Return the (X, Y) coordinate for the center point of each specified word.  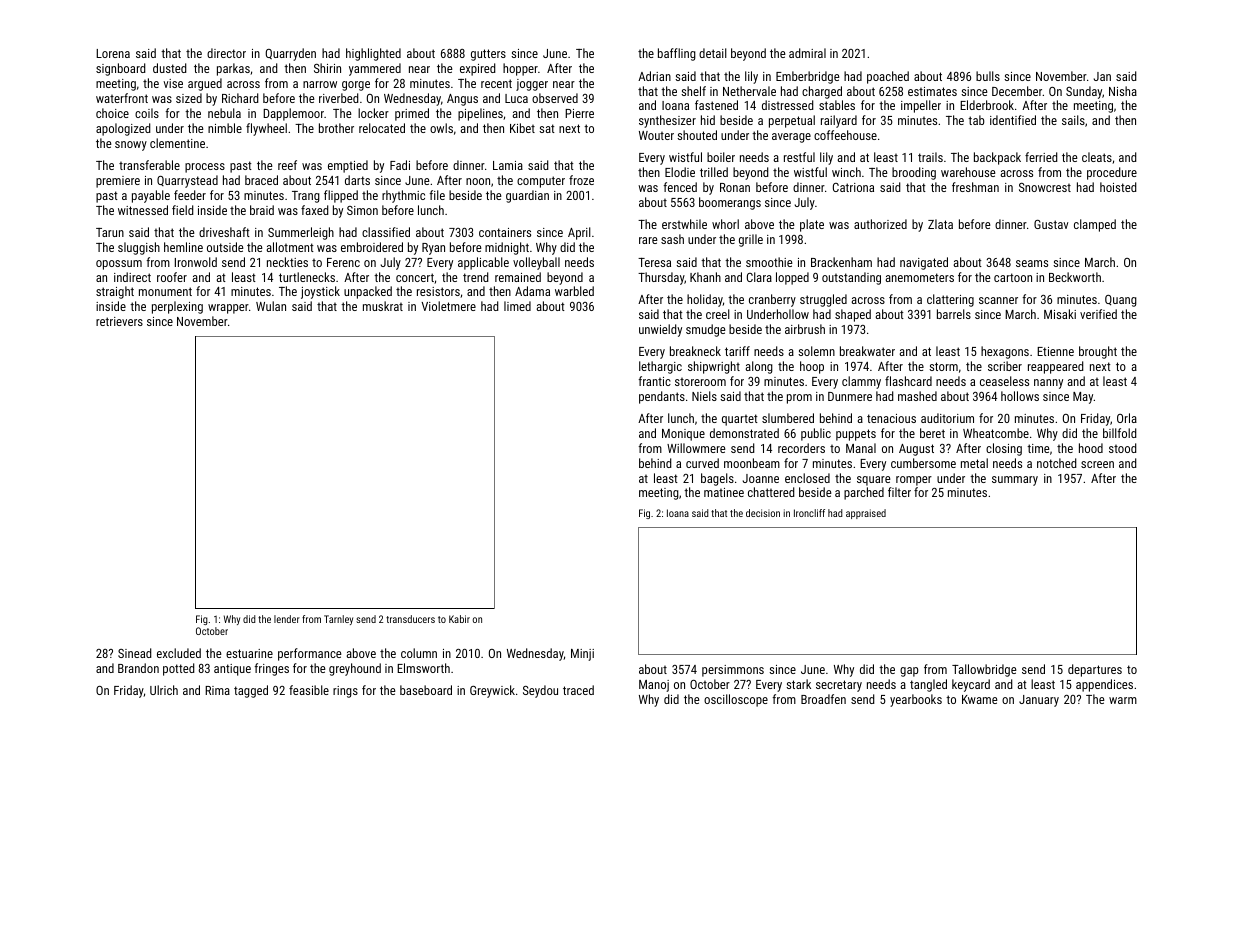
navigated (924, 263)
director (226, 53)
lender (287, 619)
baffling (677, 54)
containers (505, 232)
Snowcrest (1045, 187)
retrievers (119, 321)
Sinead (135, 653)
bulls (988, 76)
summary (1015, 481)
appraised (866, 514)
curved (702, 463)
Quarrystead (187, 181)
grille (751, 240)
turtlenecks (307, 277)
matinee (724, 492)
